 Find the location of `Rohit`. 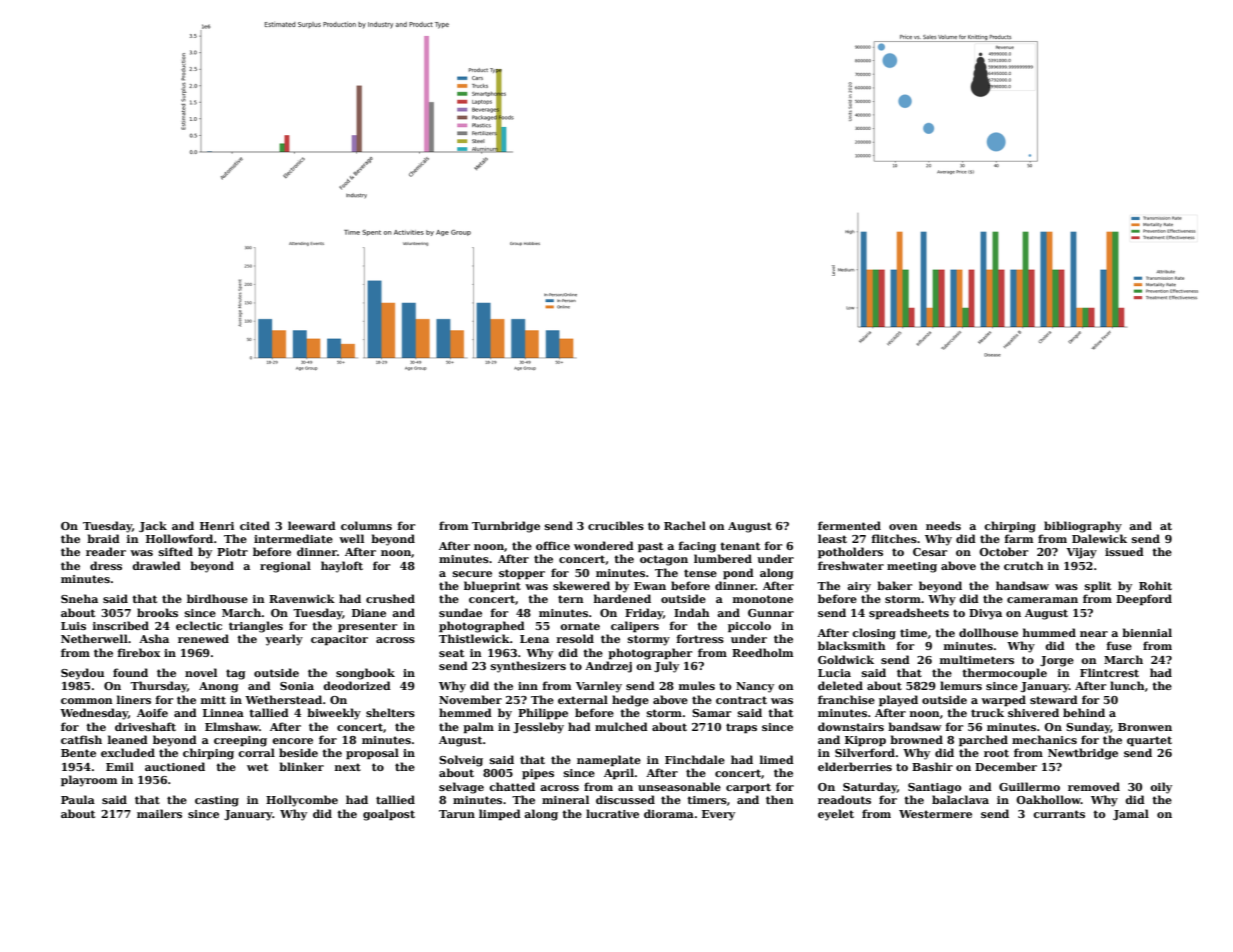

Rohit is located at coordinates (1155, 585).
